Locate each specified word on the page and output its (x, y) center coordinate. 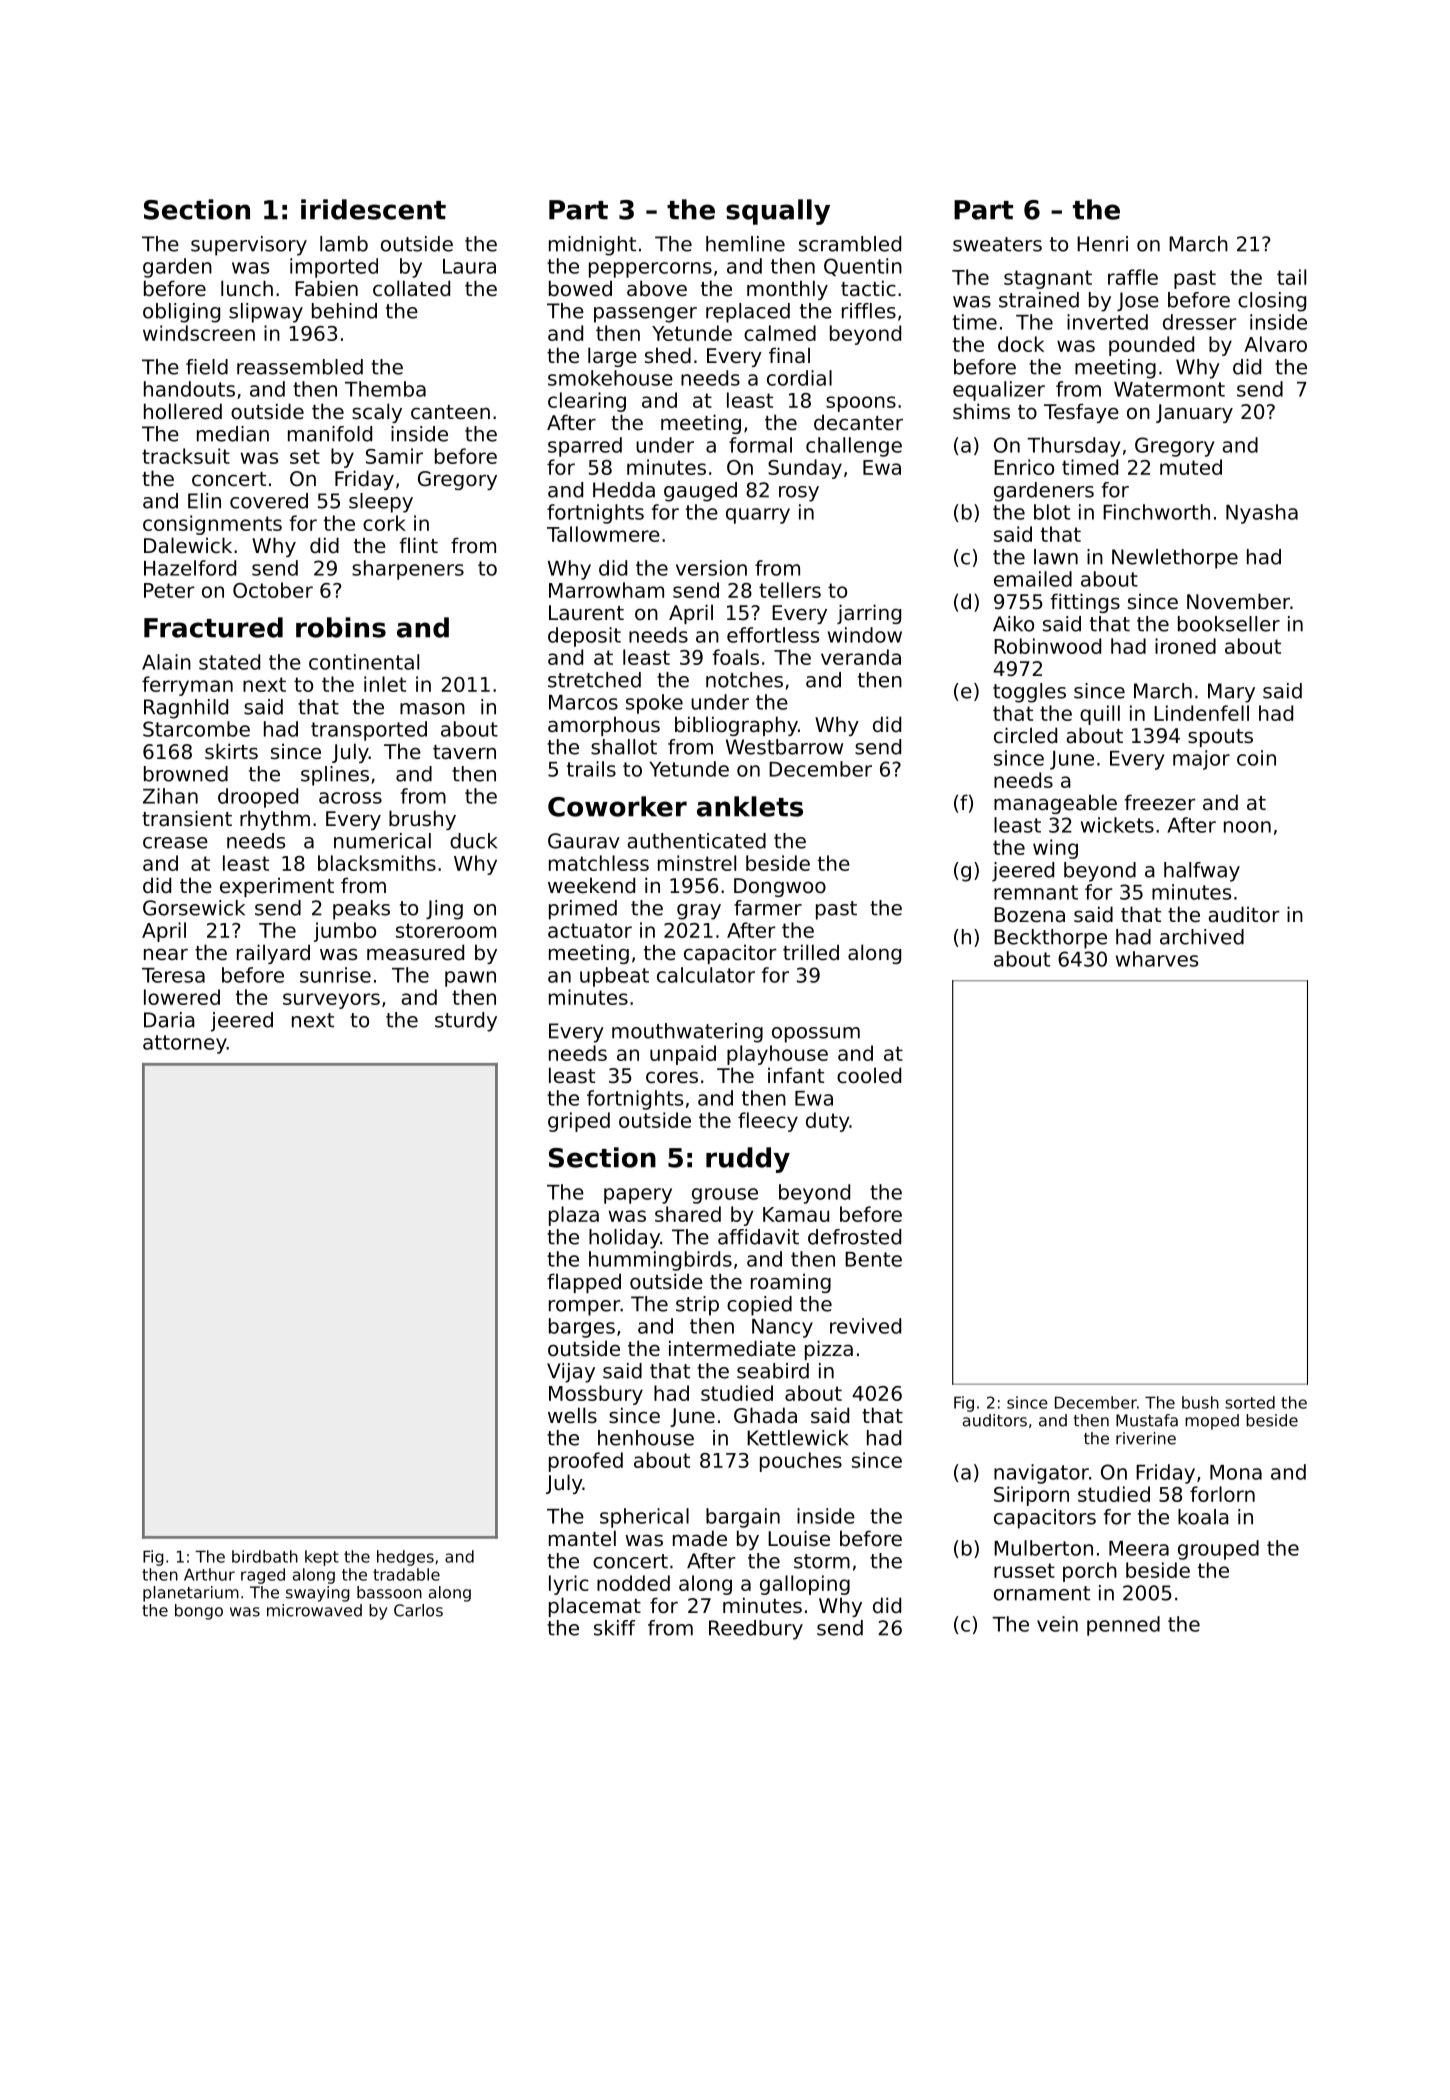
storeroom (446, 930)
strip (697, 1306)
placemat (595, 1607)
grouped (1218, 1550)
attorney (185, 1044)
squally (778, 212)
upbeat (614, 977)
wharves (1157, 959)
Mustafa (1147, 1420)
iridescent (373, 209)
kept (322, 1558)
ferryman (187, 686)
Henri (1102, 244)
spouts (1220, 738)
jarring (869, 614)
